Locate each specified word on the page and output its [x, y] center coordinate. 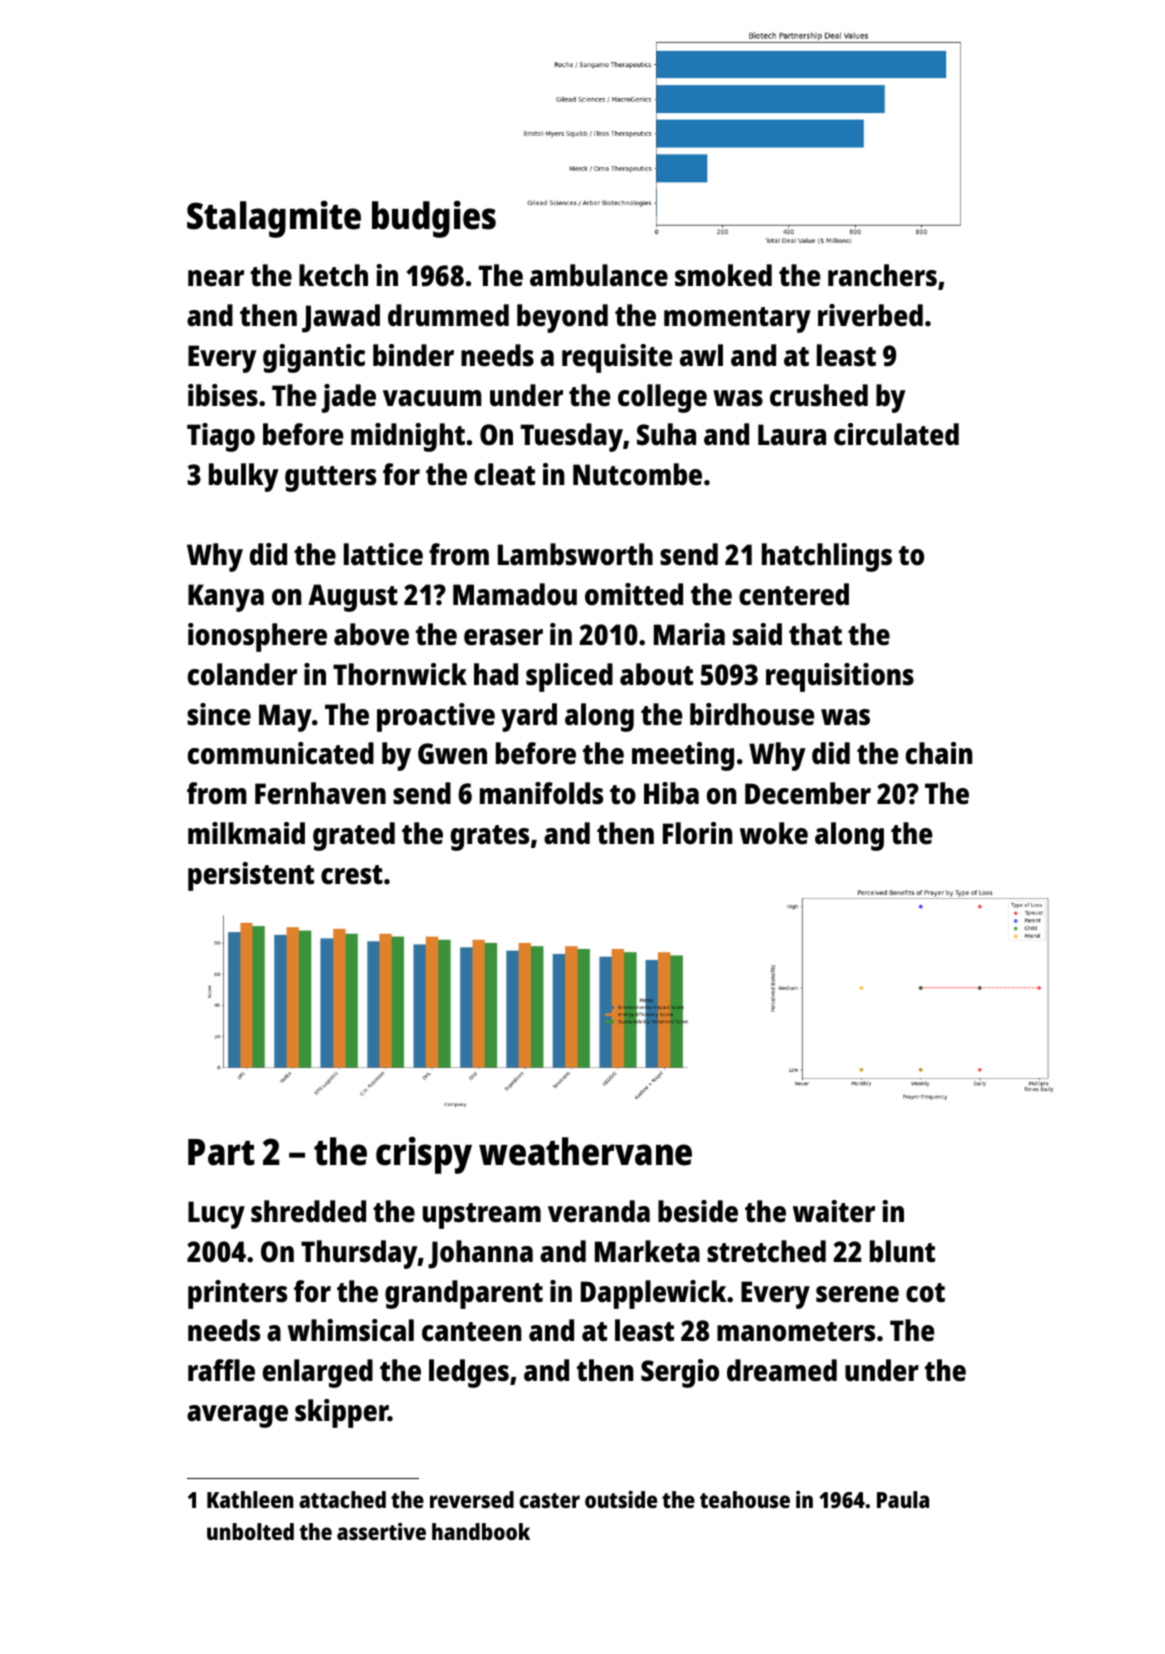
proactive [436, 717]
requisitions [840, 677]
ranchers [882, 275]
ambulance [599, 275]
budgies [434, 219]
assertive [381, 1531]
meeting [683, 756]
